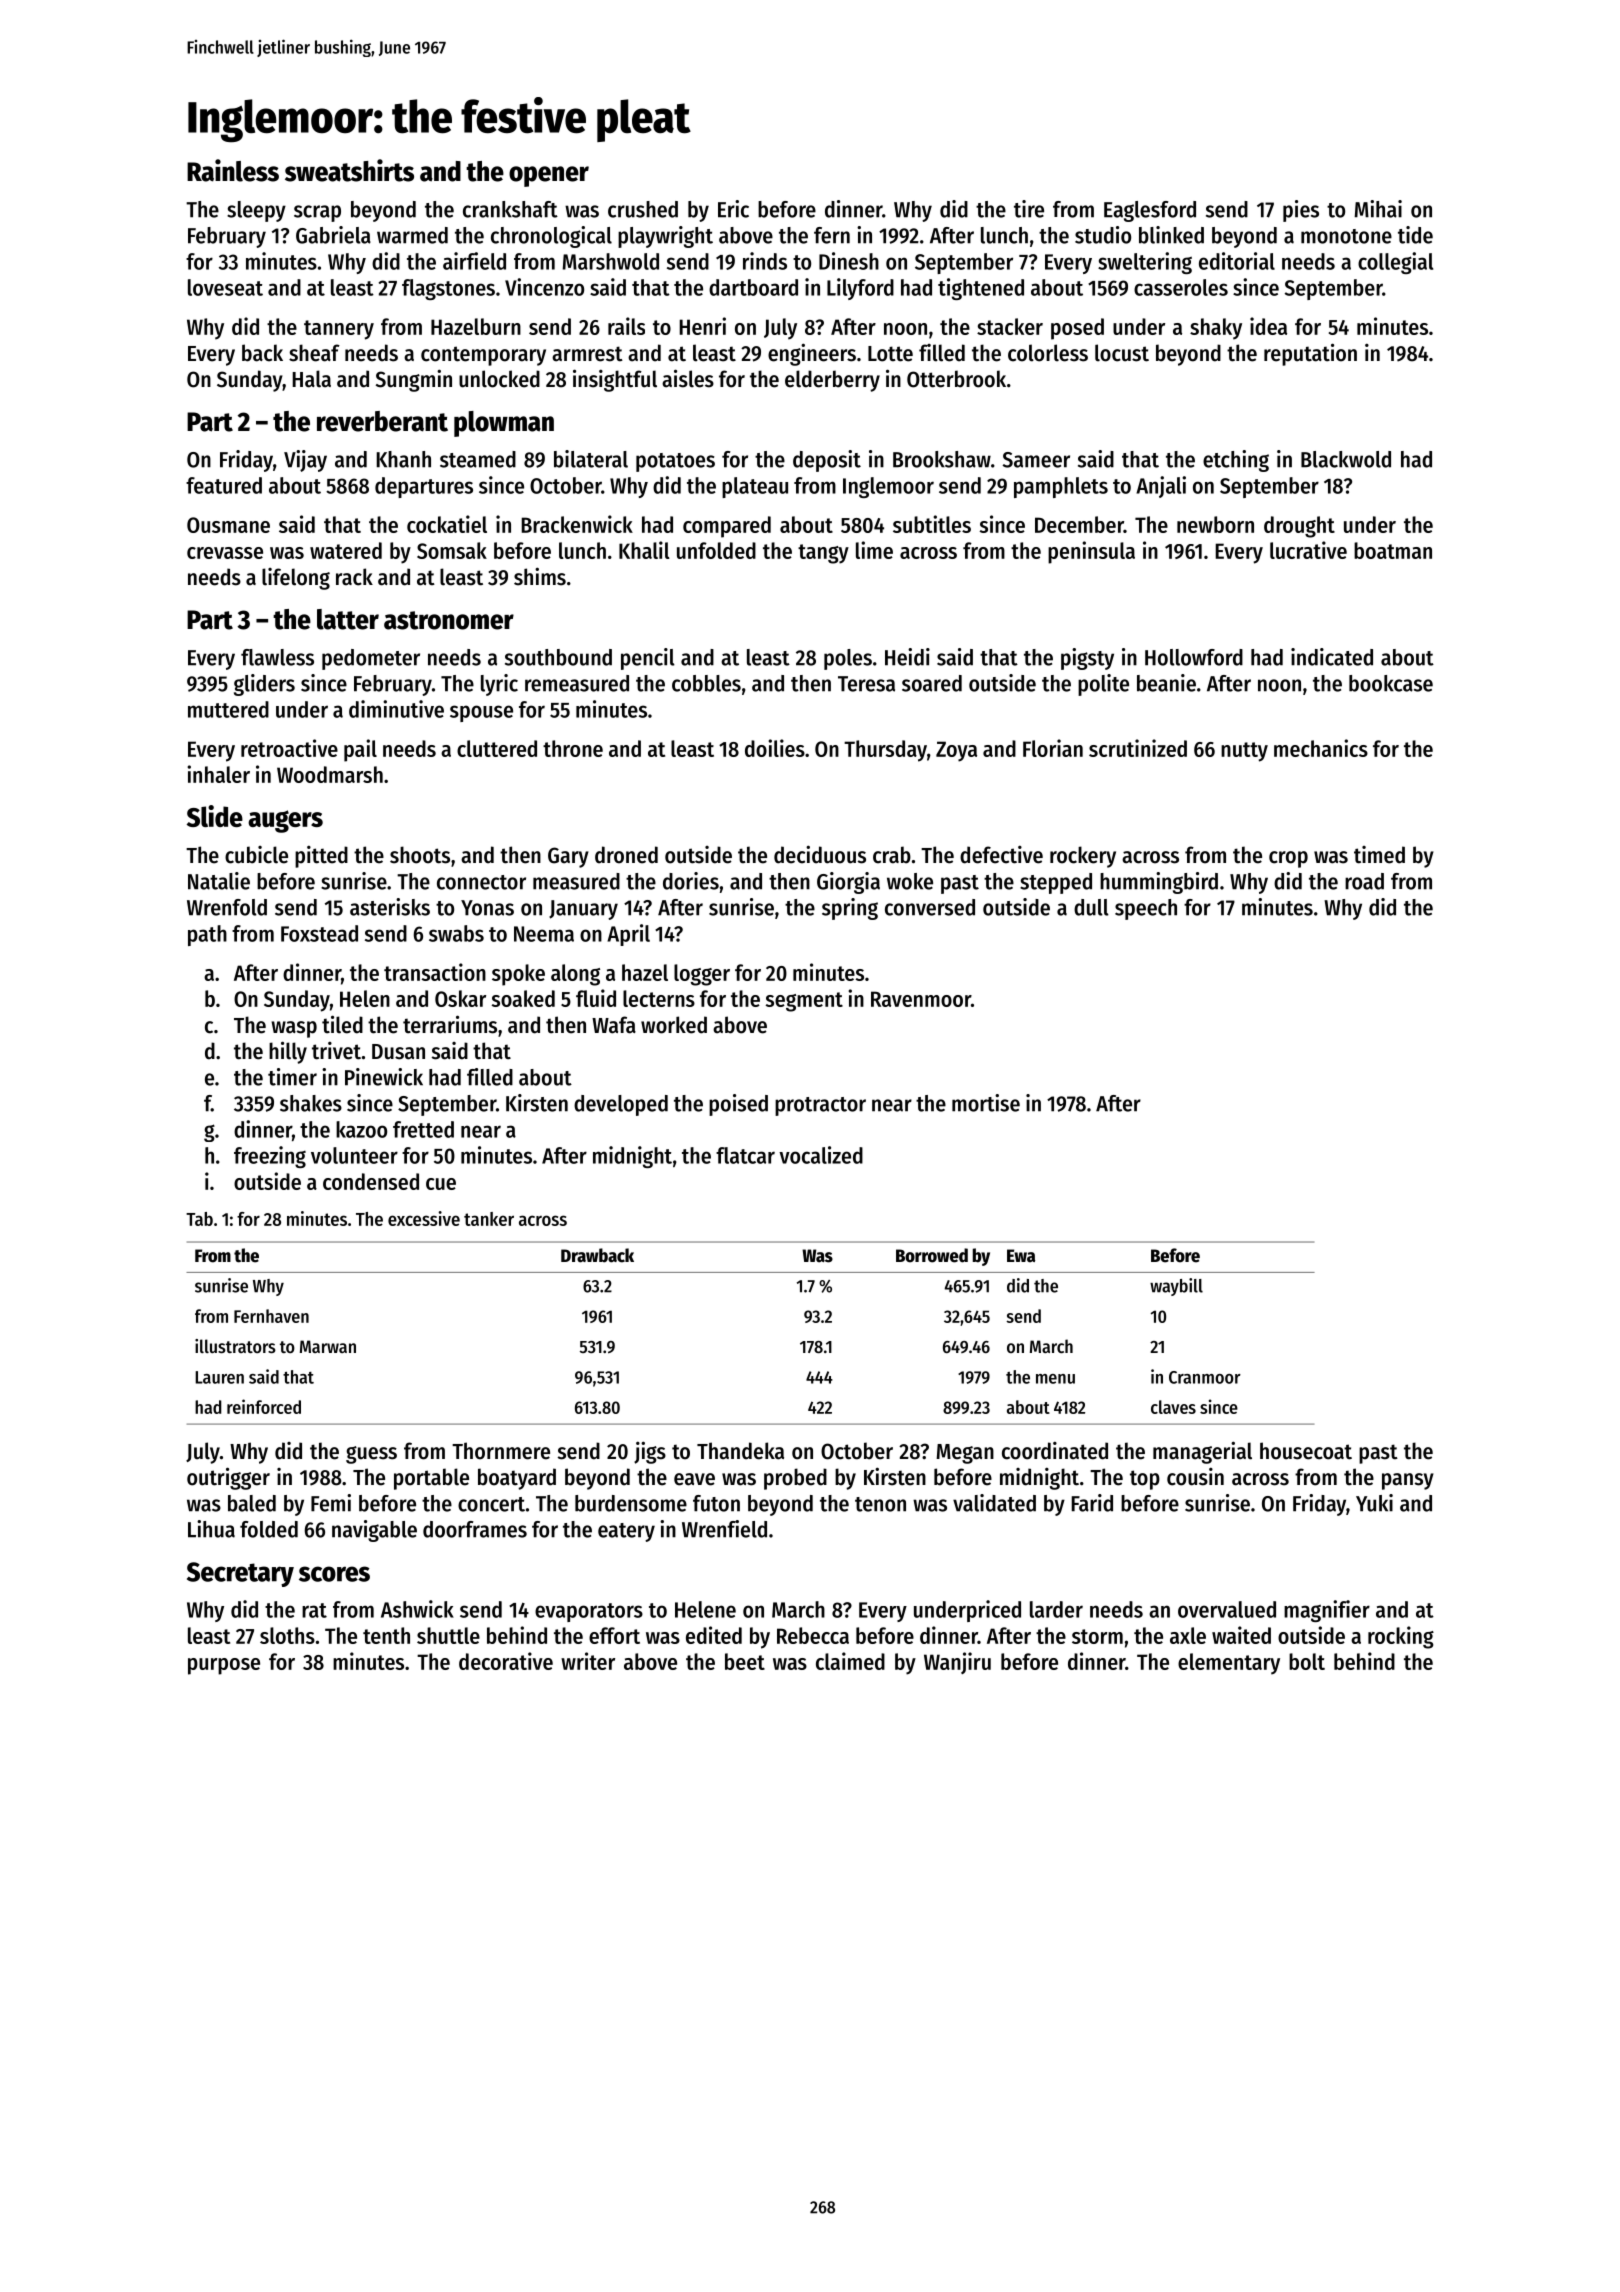 This screenshot has width=1620, height=2292. What do you see at coordinates (224, 1666) in the screenshot?
I see `purpose` at bounding box center [224, 1666].
